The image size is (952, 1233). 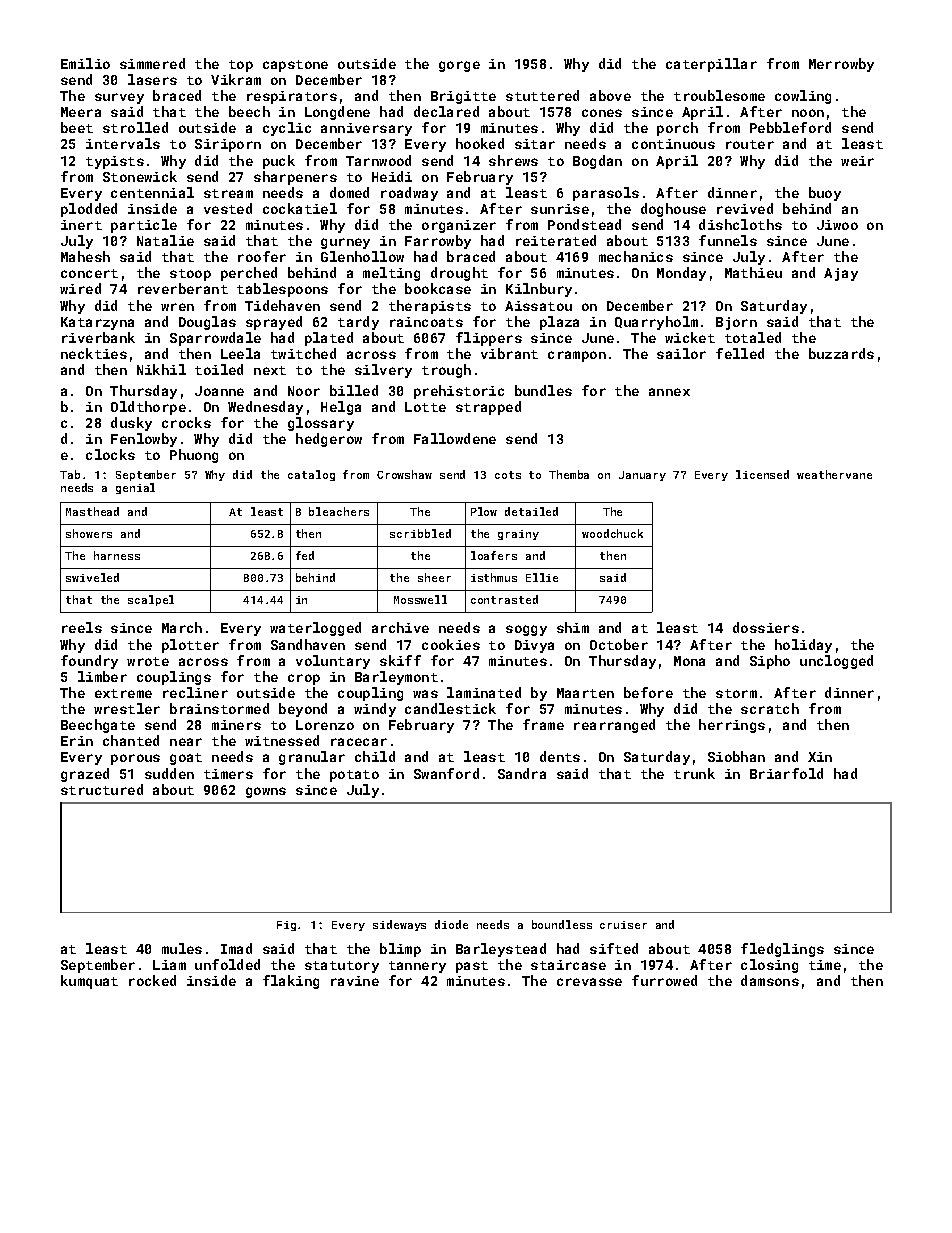 I want to click on catalog, so click(x=311, y=475).
